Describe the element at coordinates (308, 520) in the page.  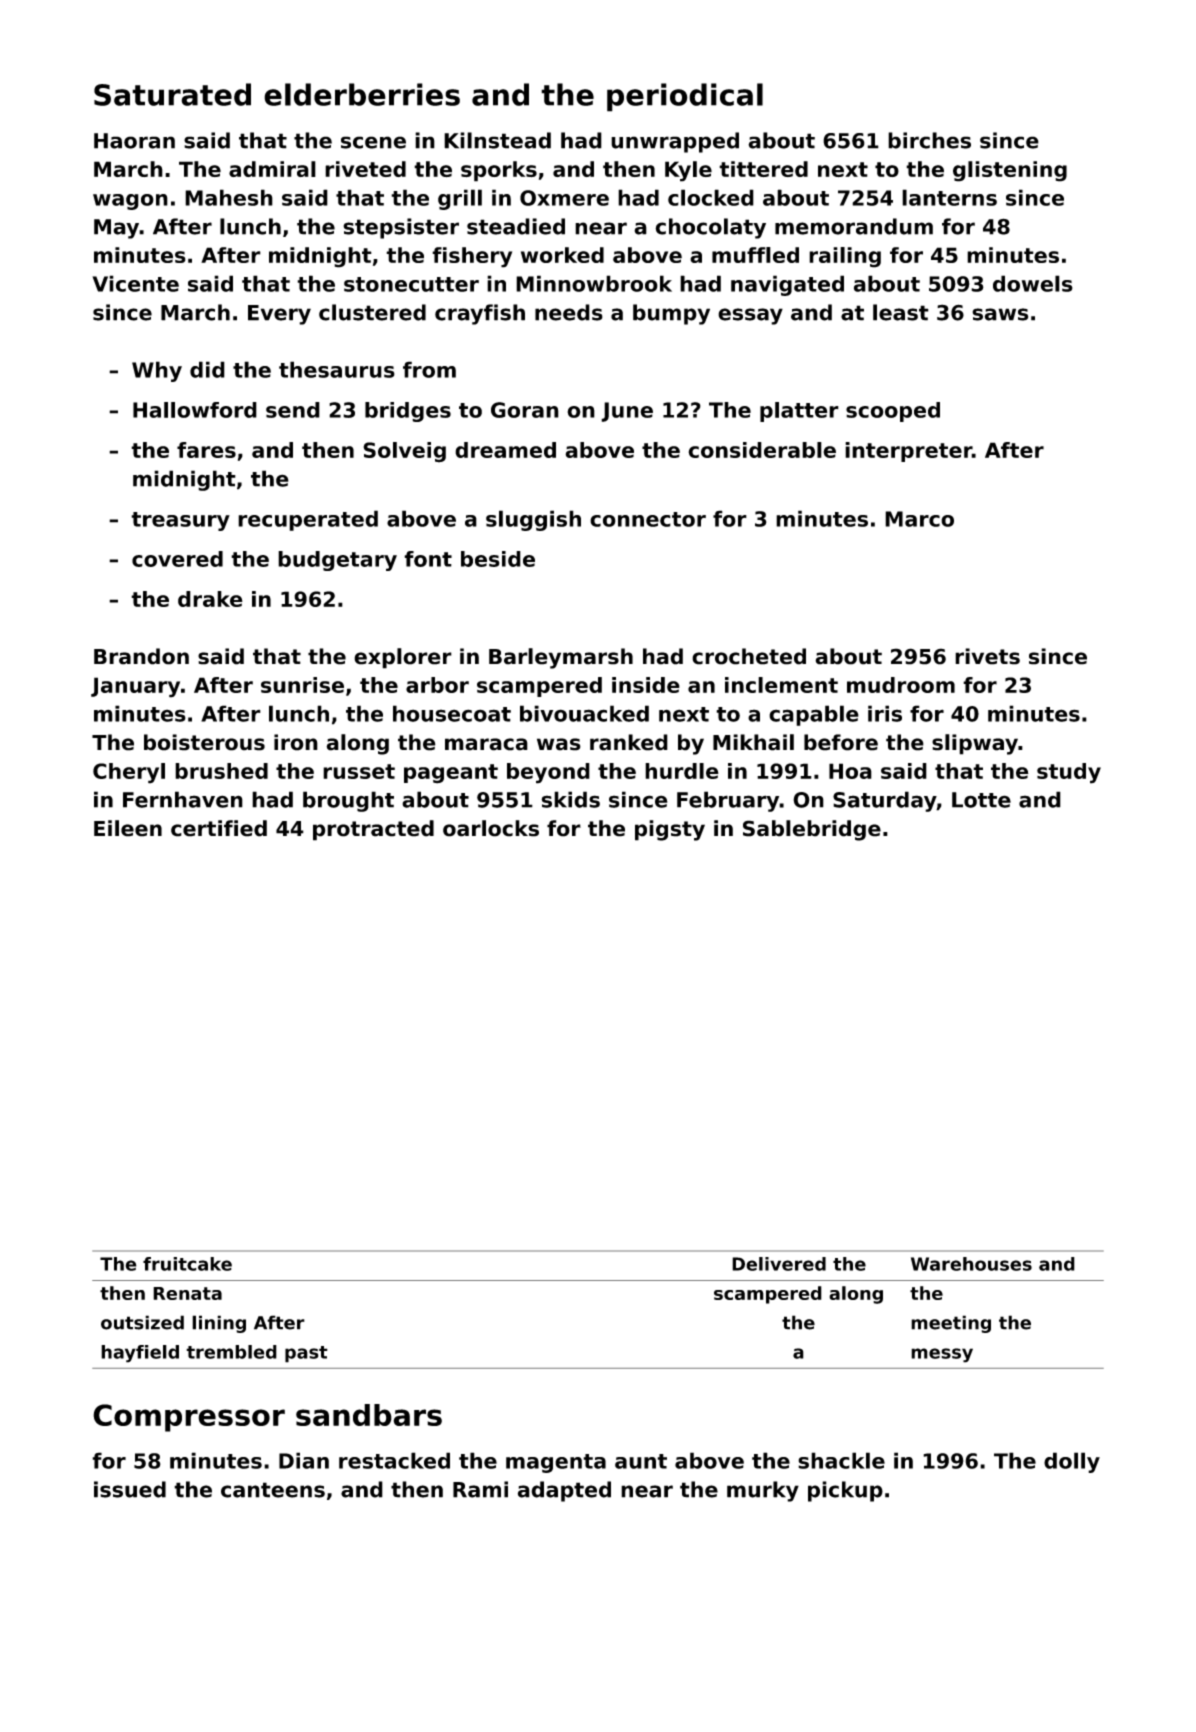
I see `recuperated` at that location.
